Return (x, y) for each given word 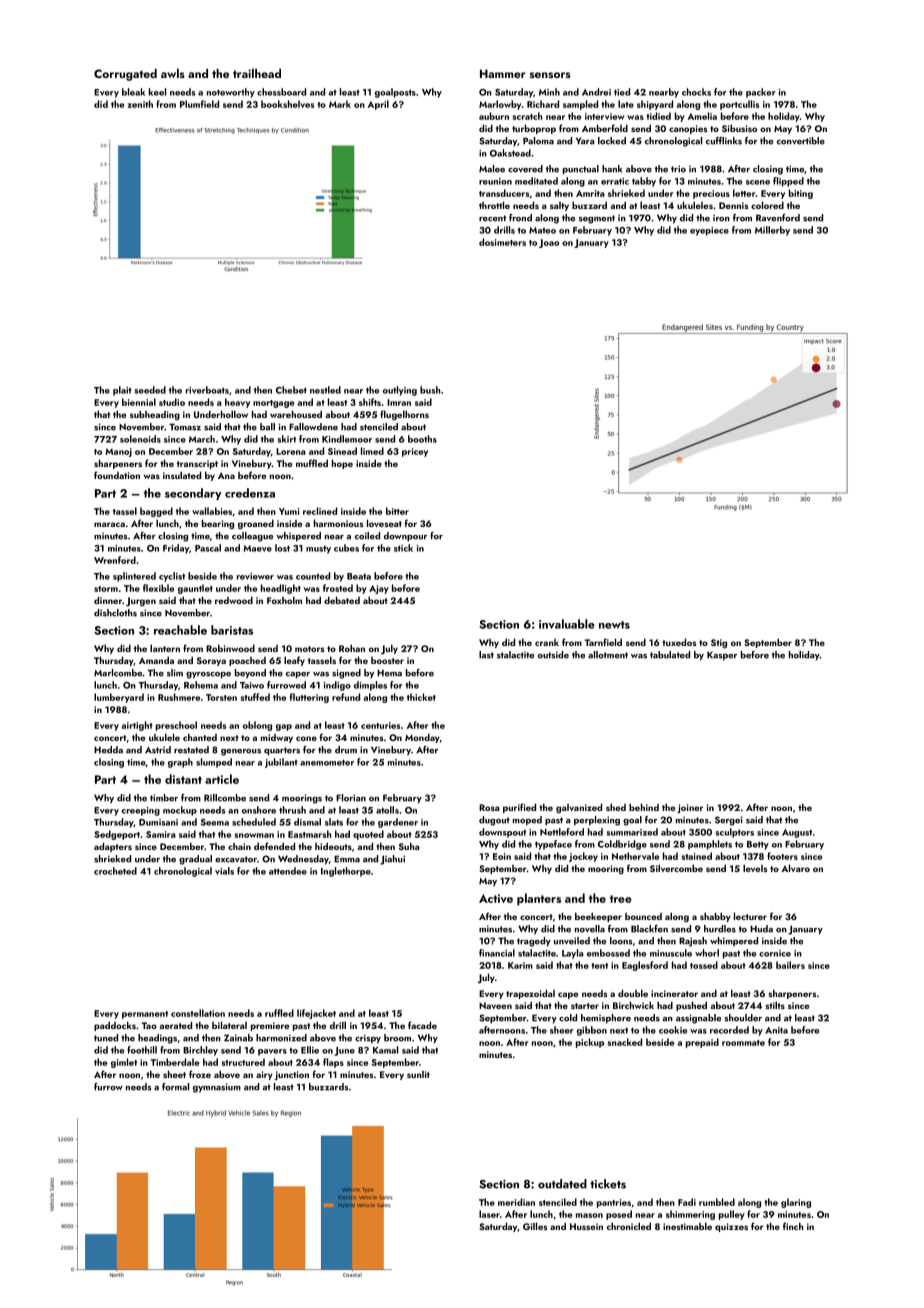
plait (122, 391)
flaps (333, 1063)
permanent (145, 1015)
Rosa (489, 807)
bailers (790, 965)
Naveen (495, 1005)
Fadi (687, 1202)
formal (175, 1087)
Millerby (772, 231)
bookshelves (287, 104)
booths (422, 439)
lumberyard (119, 698)
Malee (492, 169)
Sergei (729, 821)
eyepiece (709, 231)
